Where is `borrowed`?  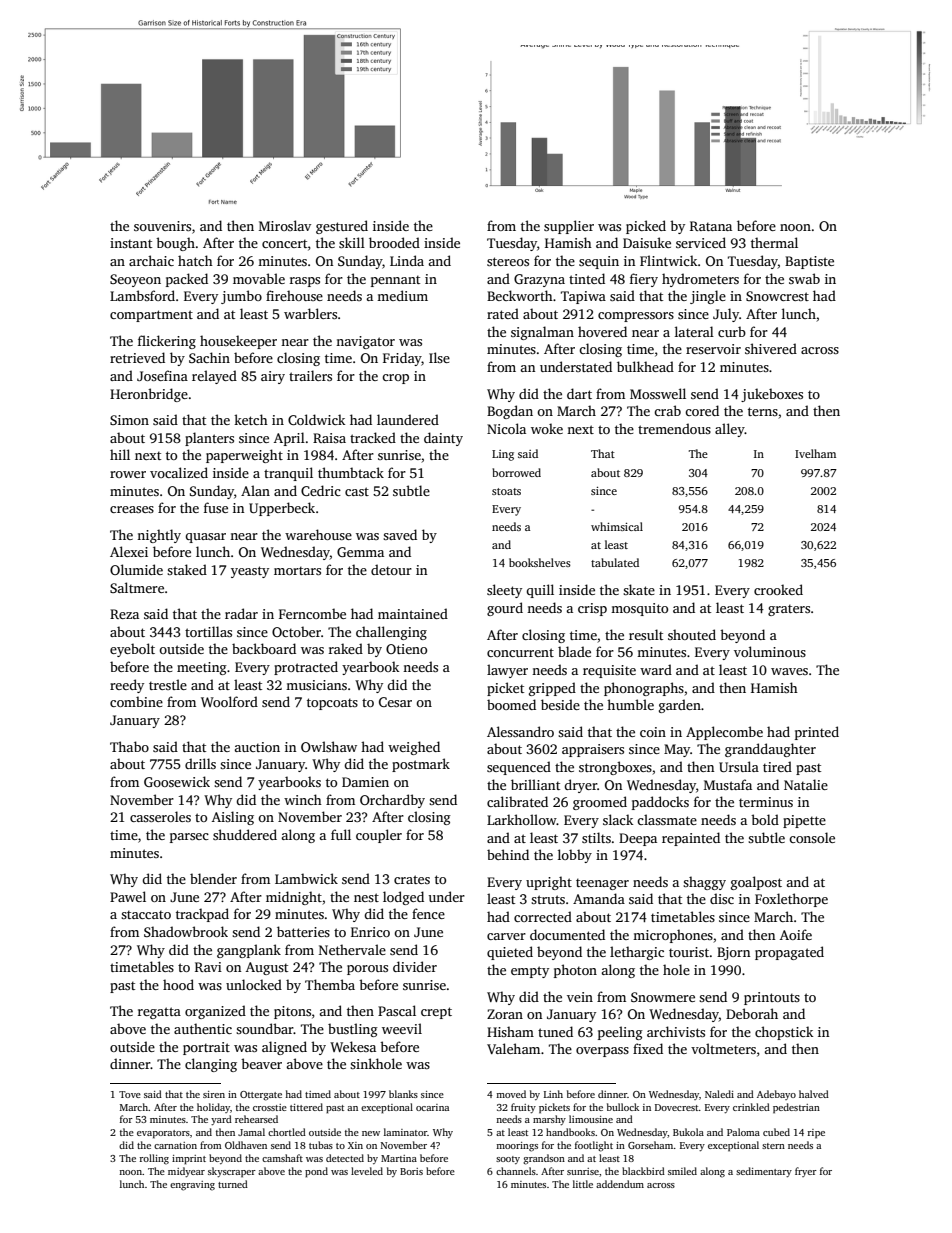 borrowed is located at coordinates (516, 472).
